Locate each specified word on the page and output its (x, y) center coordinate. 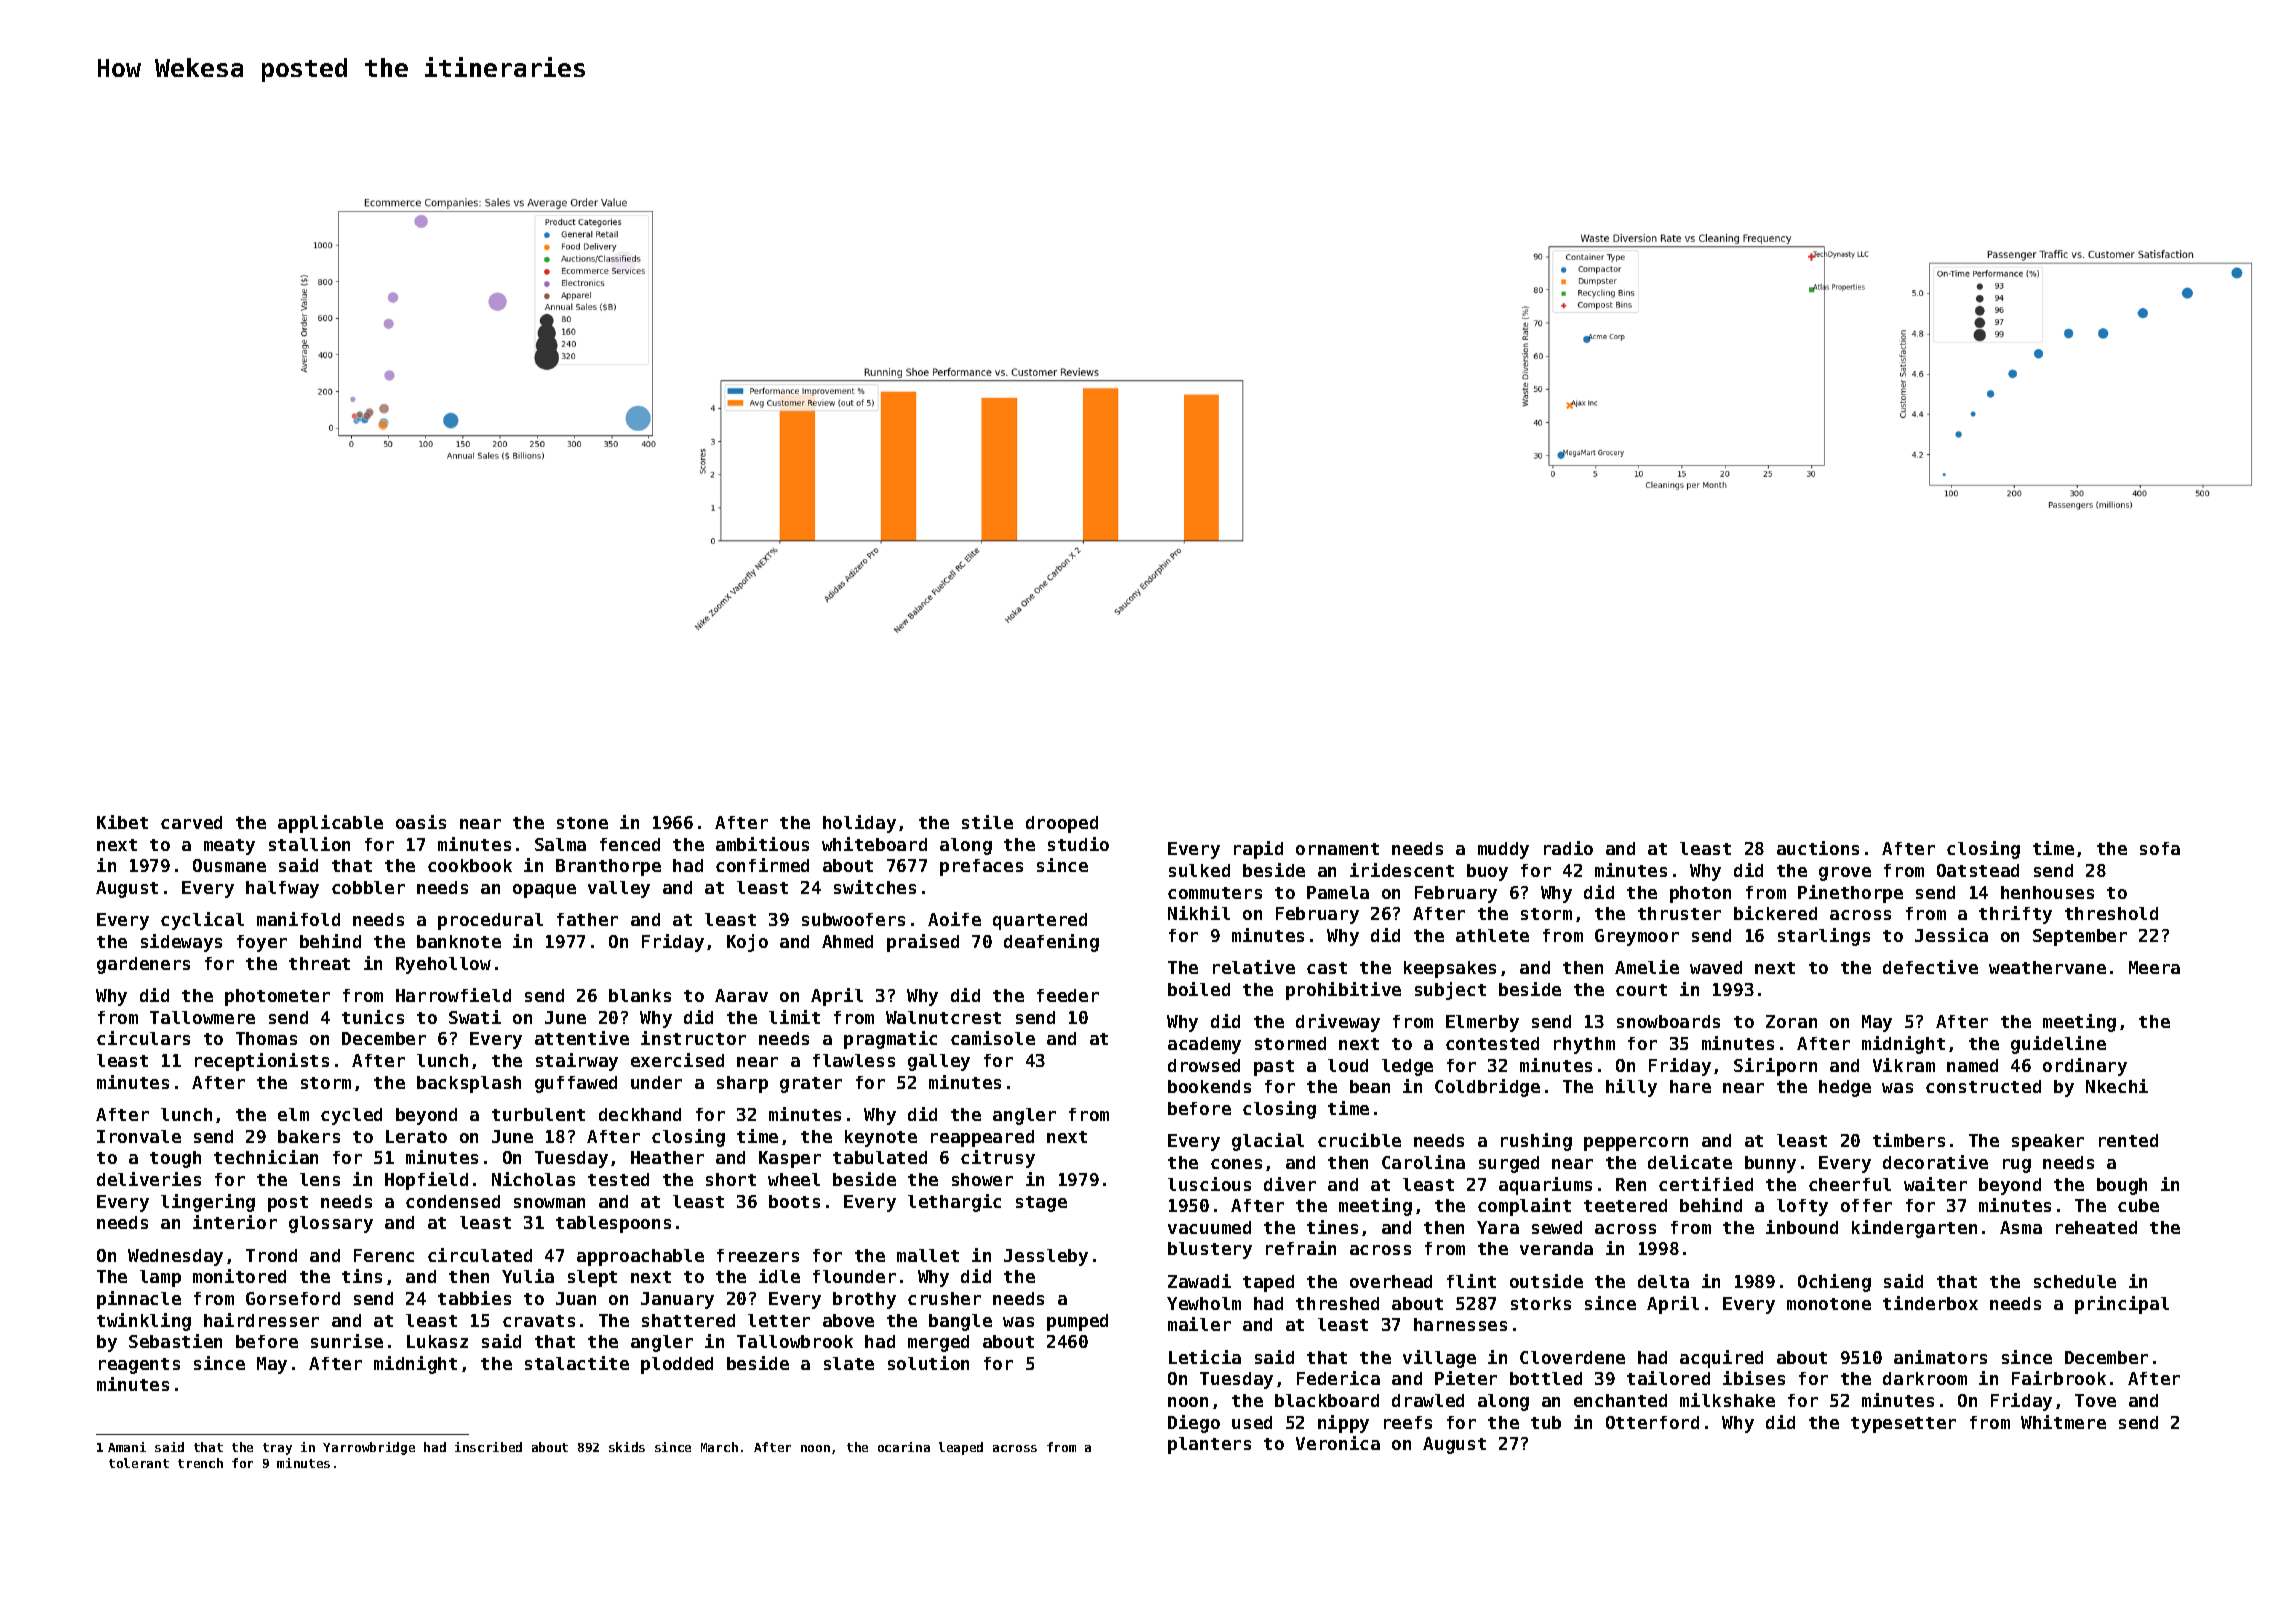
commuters (1215, 893)
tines (1332, 1227)
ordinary (2085, 1067)
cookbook (470, 865)
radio (1568, 848)
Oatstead (1978, 870)
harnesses (1460, 1324)
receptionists (262, 1062)
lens (320, 1179)
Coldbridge (1487, 1088)
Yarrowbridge (369, 1448)
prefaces (981, 867)
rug (2017, 1166)
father (587, 919)
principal (2122, 1305)
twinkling (144, 1322)
